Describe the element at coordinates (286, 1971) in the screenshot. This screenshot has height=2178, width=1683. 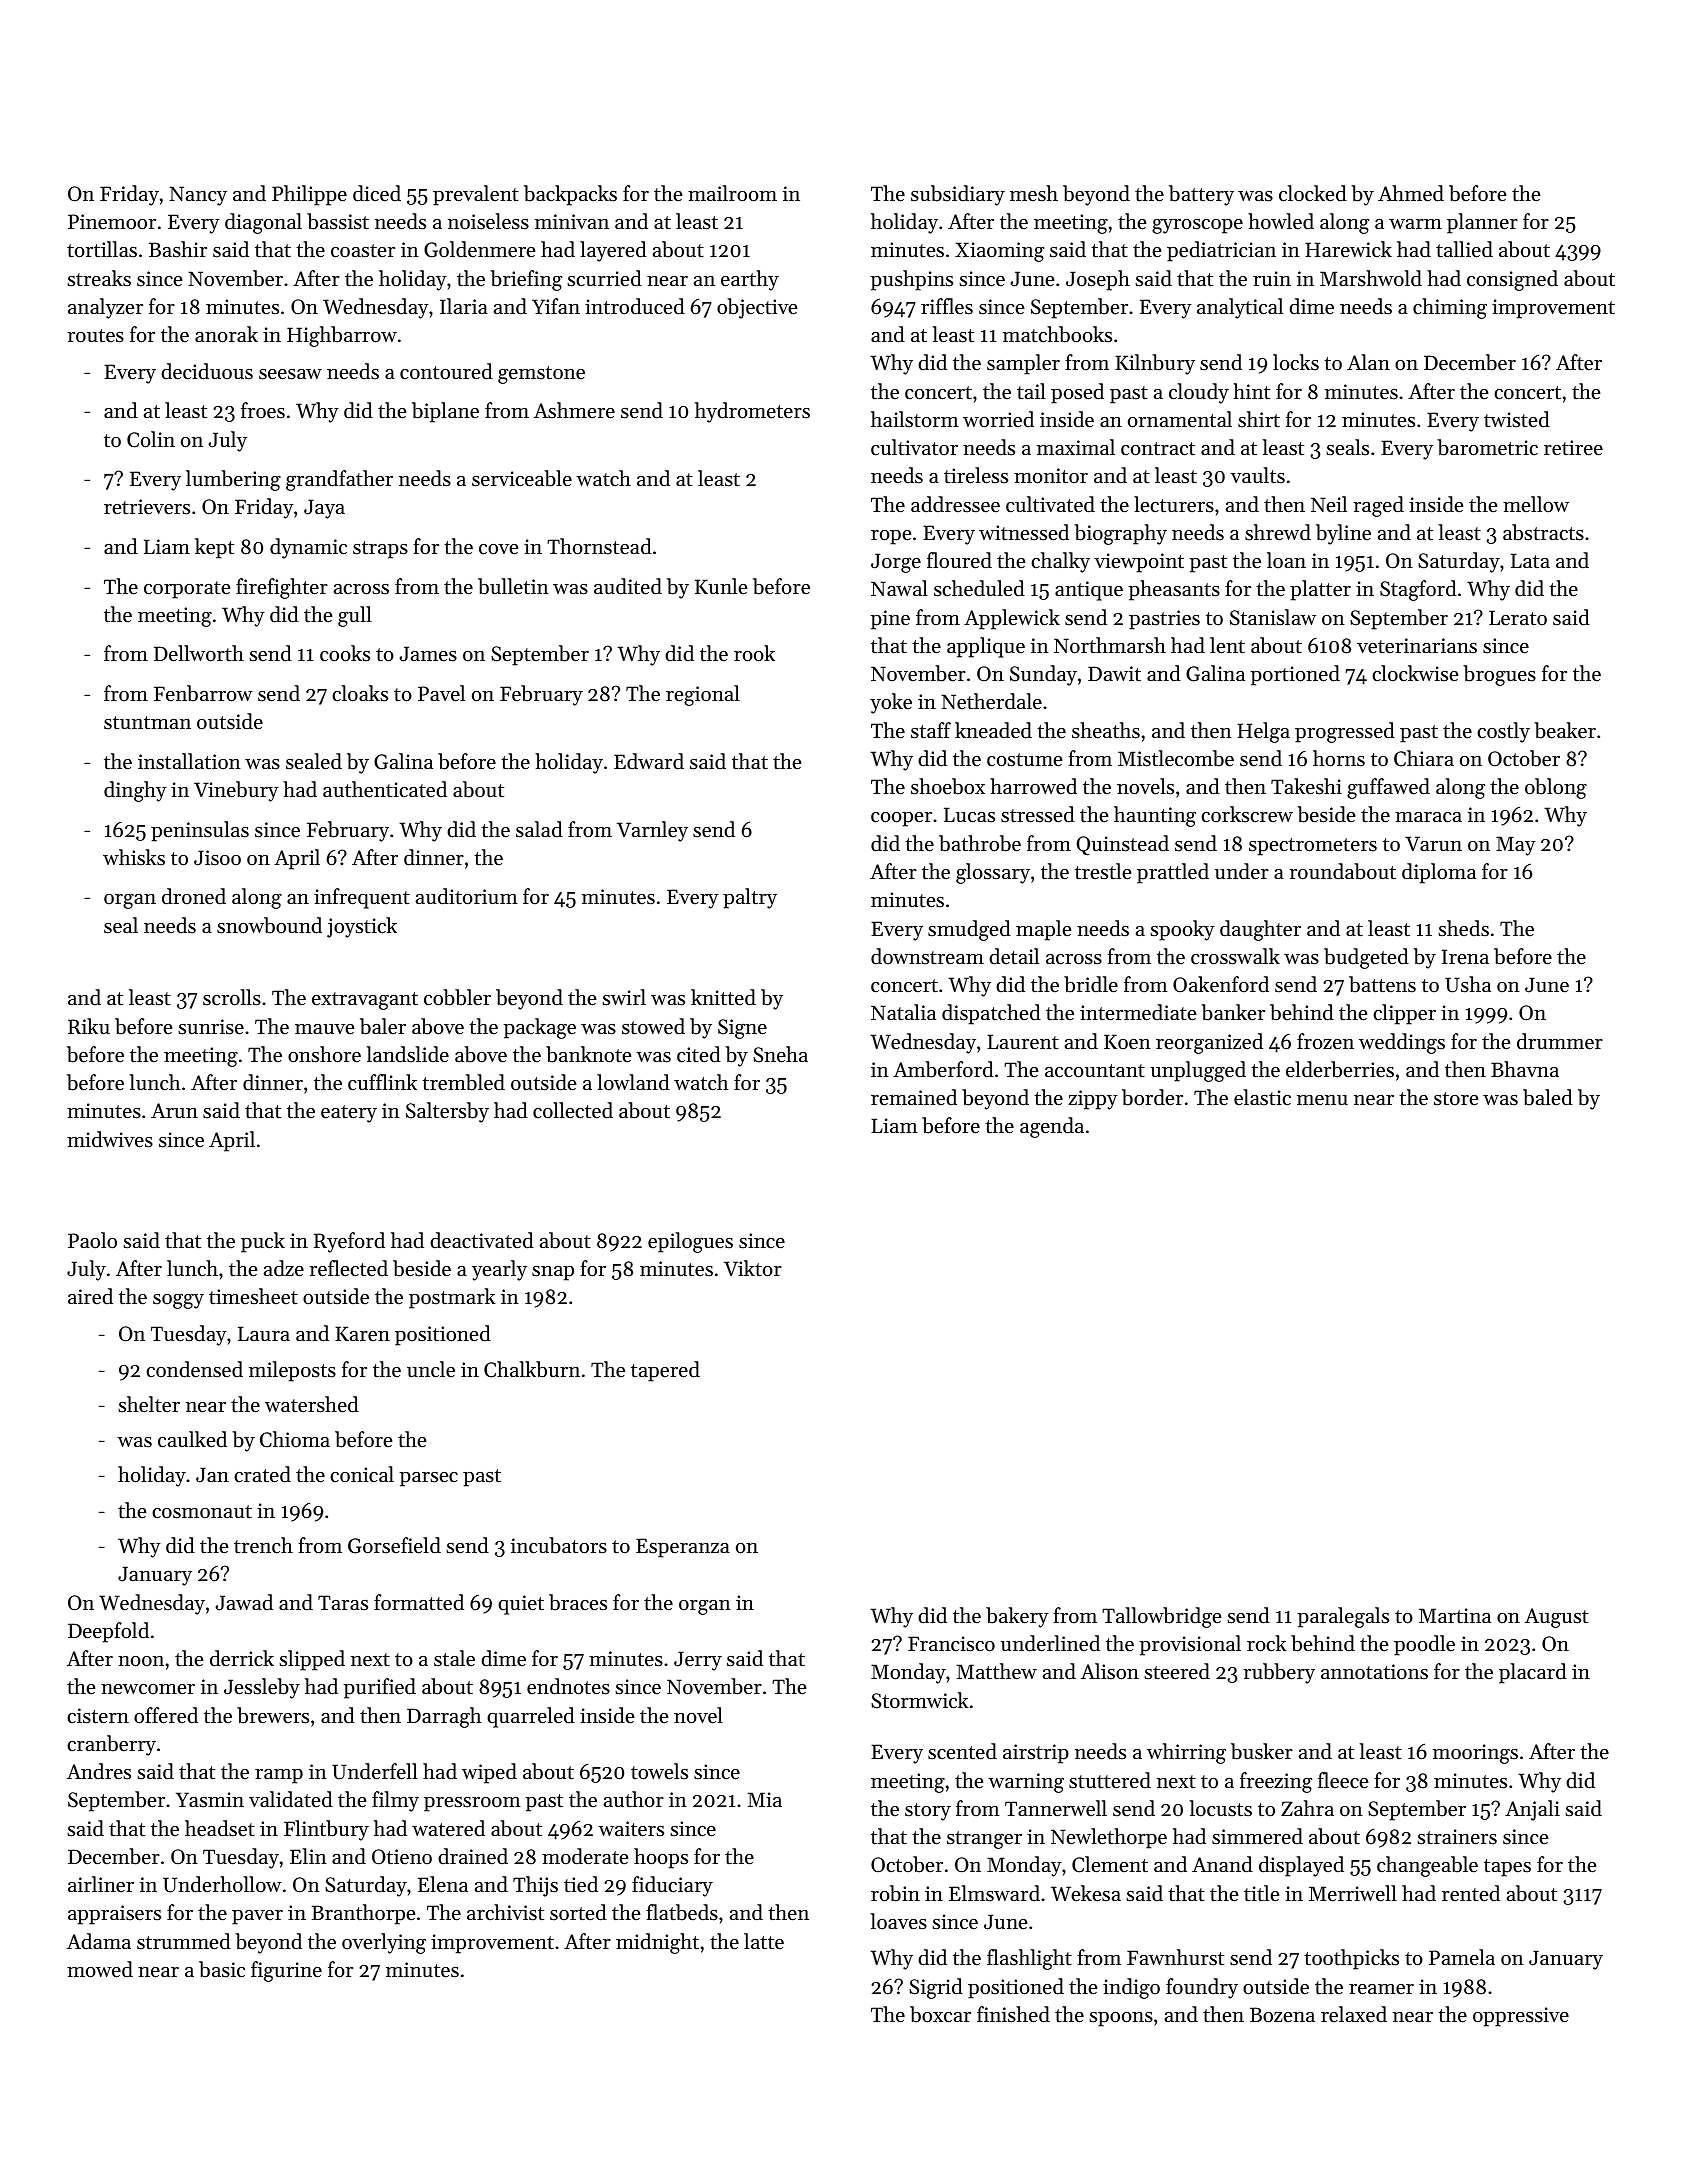
I see `figurine` at that location.
